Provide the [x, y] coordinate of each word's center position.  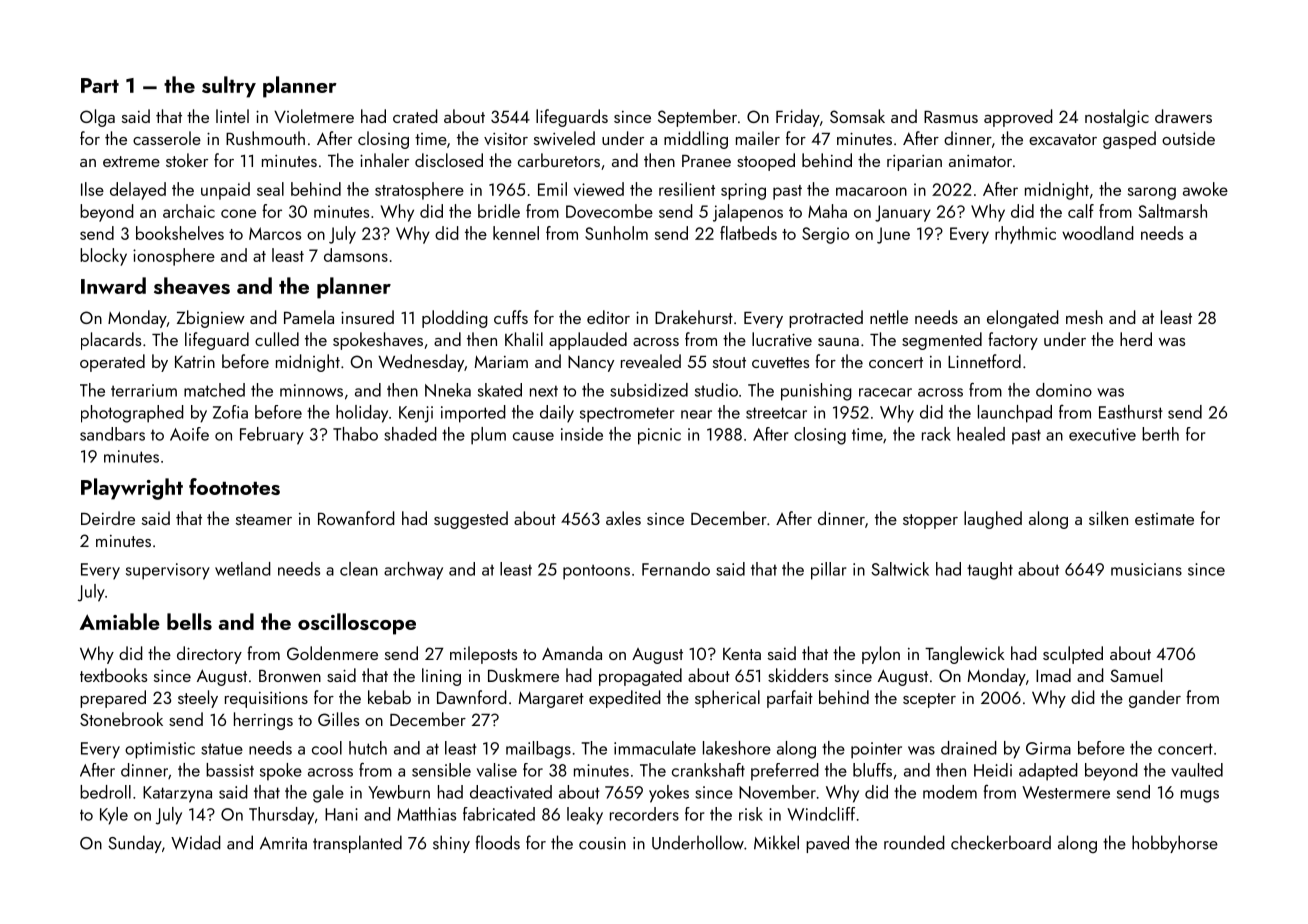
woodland [1098, 233]
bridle [499, 211]
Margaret [551, 700]
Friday [798, 118]
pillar [828, 571]
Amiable [120, 621]
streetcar [776, 413]
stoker [187, 160]
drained [969, 748]
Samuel [1136, 675]
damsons [356, 255]
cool [327, 748]
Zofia [230, 412]
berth [1160, 434]
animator [980, 161]
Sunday [135, 844]
